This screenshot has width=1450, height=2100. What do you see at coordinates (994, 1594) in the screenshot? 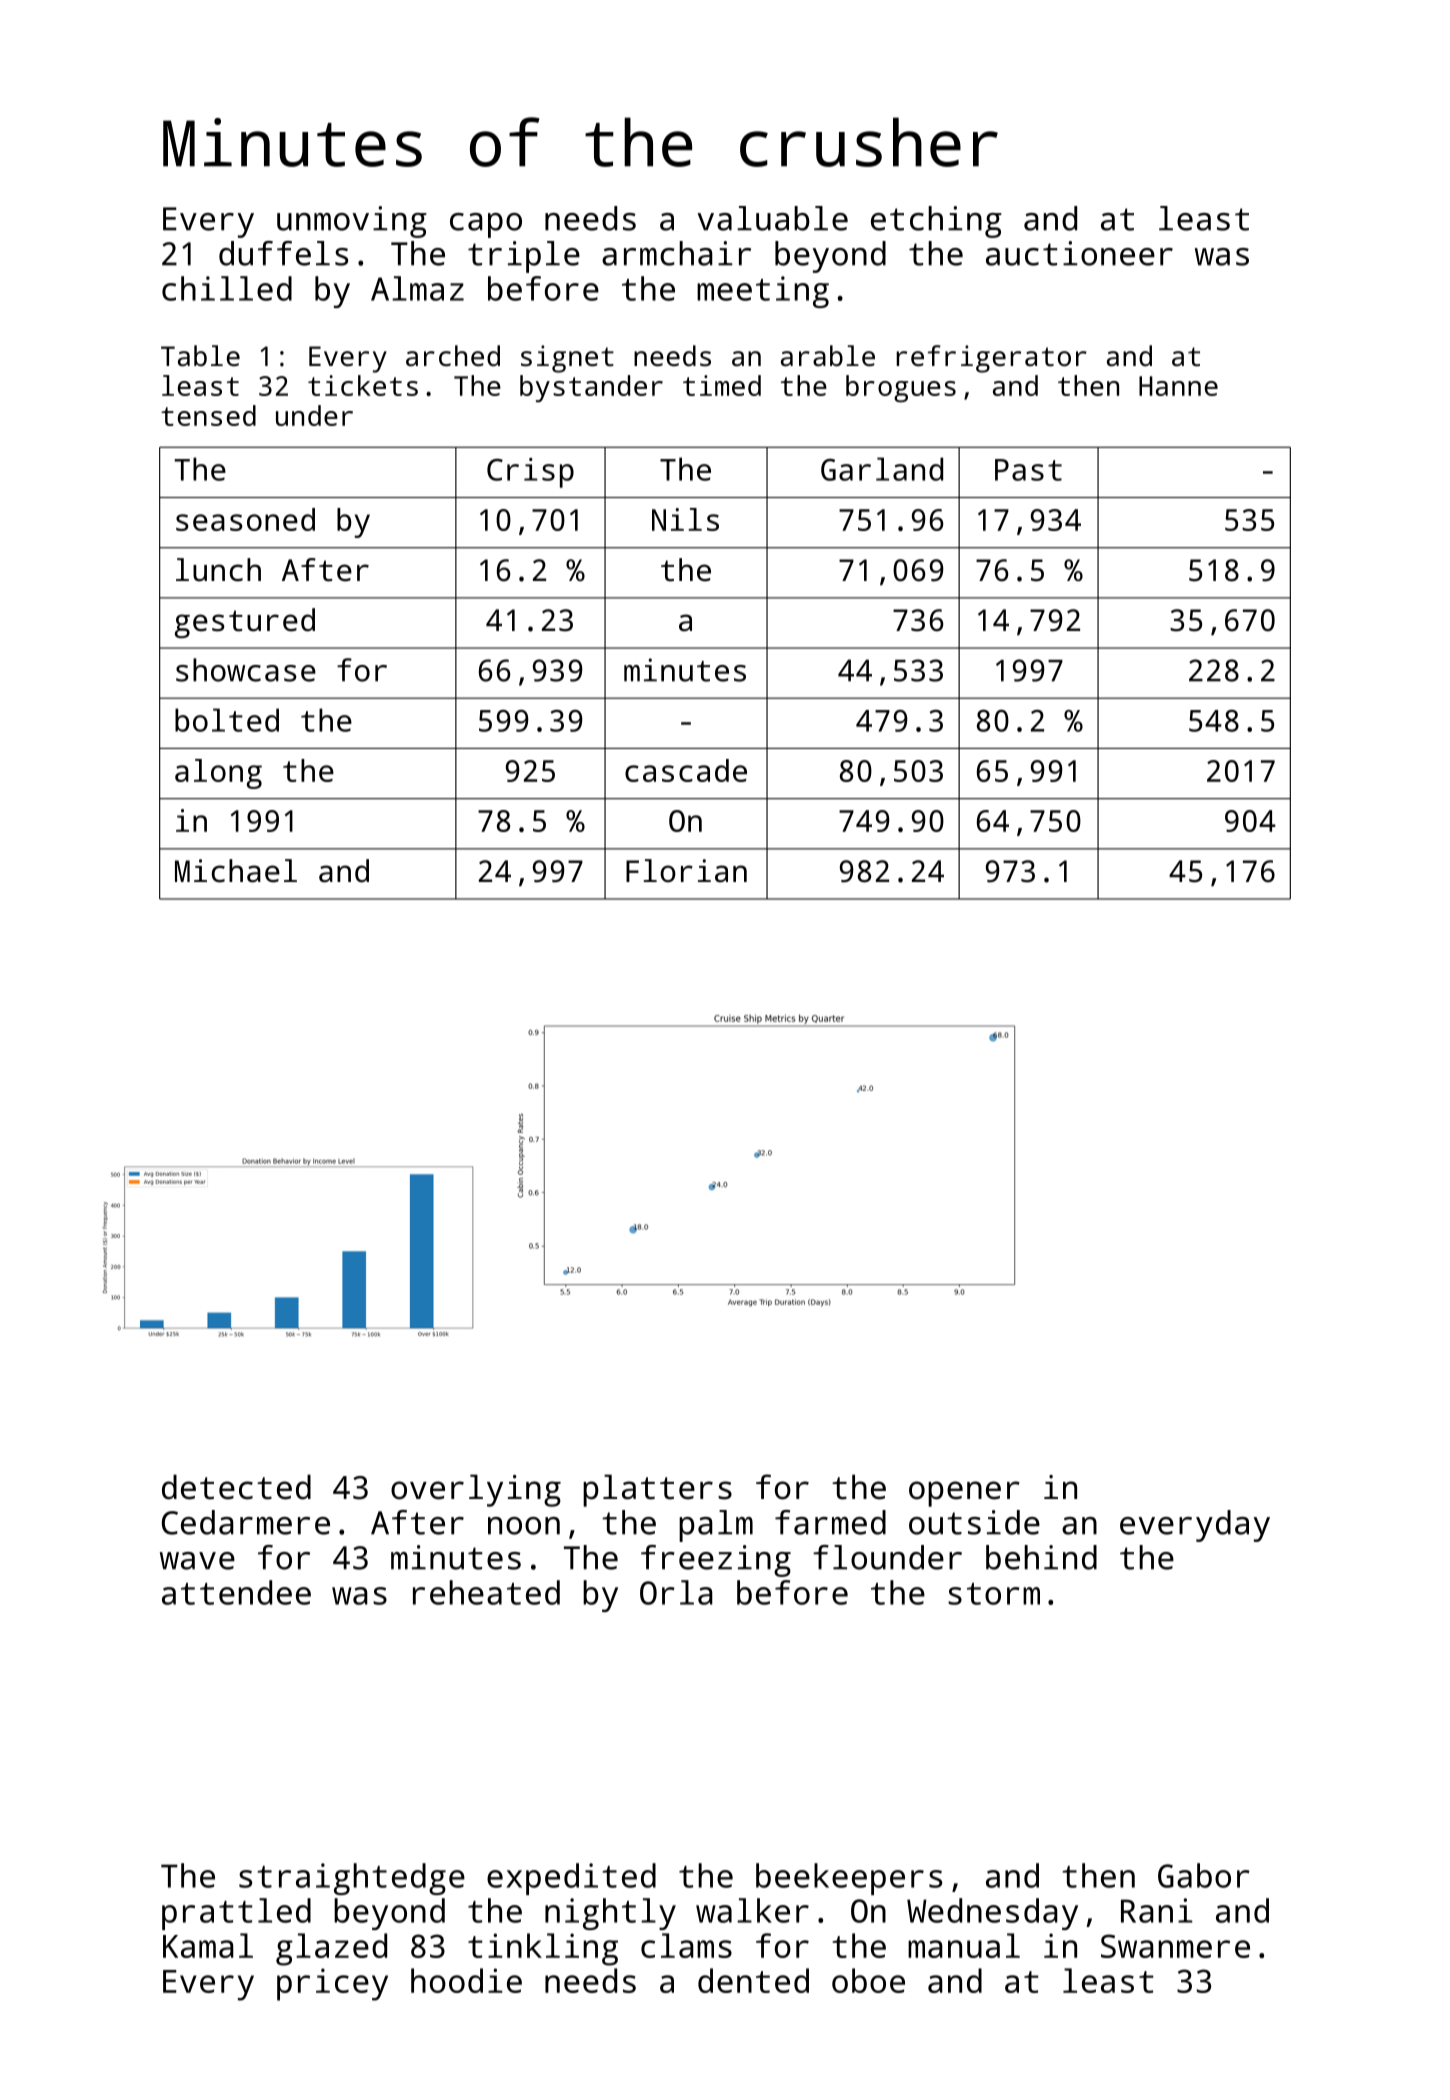
I see `storm` at bounding box center [994, 1594].
